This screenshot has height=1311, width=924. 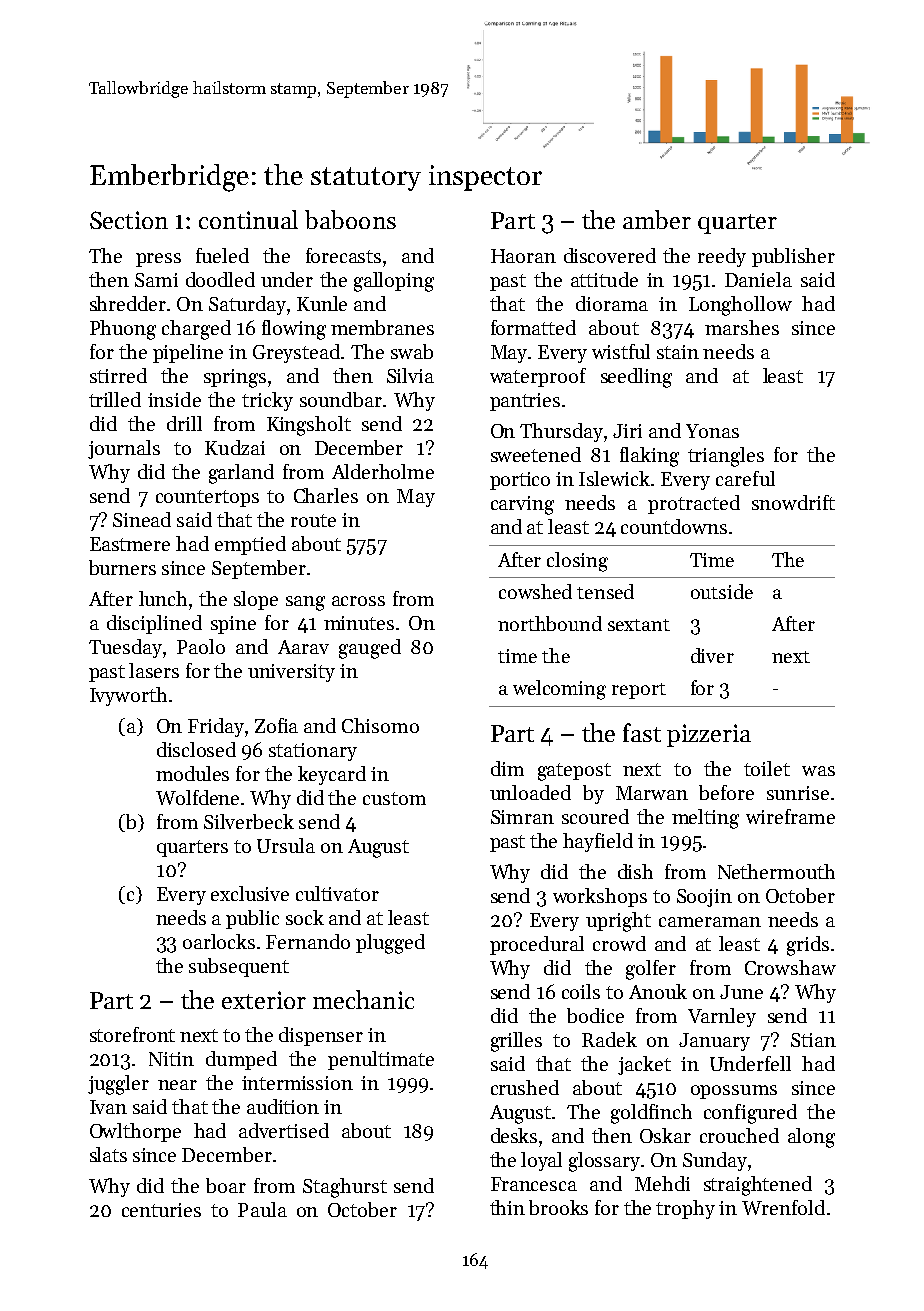 What do you see at coordinates (262, 1209) in the screenshot?
I see `Paula` at bounding box center [262, 1209].
